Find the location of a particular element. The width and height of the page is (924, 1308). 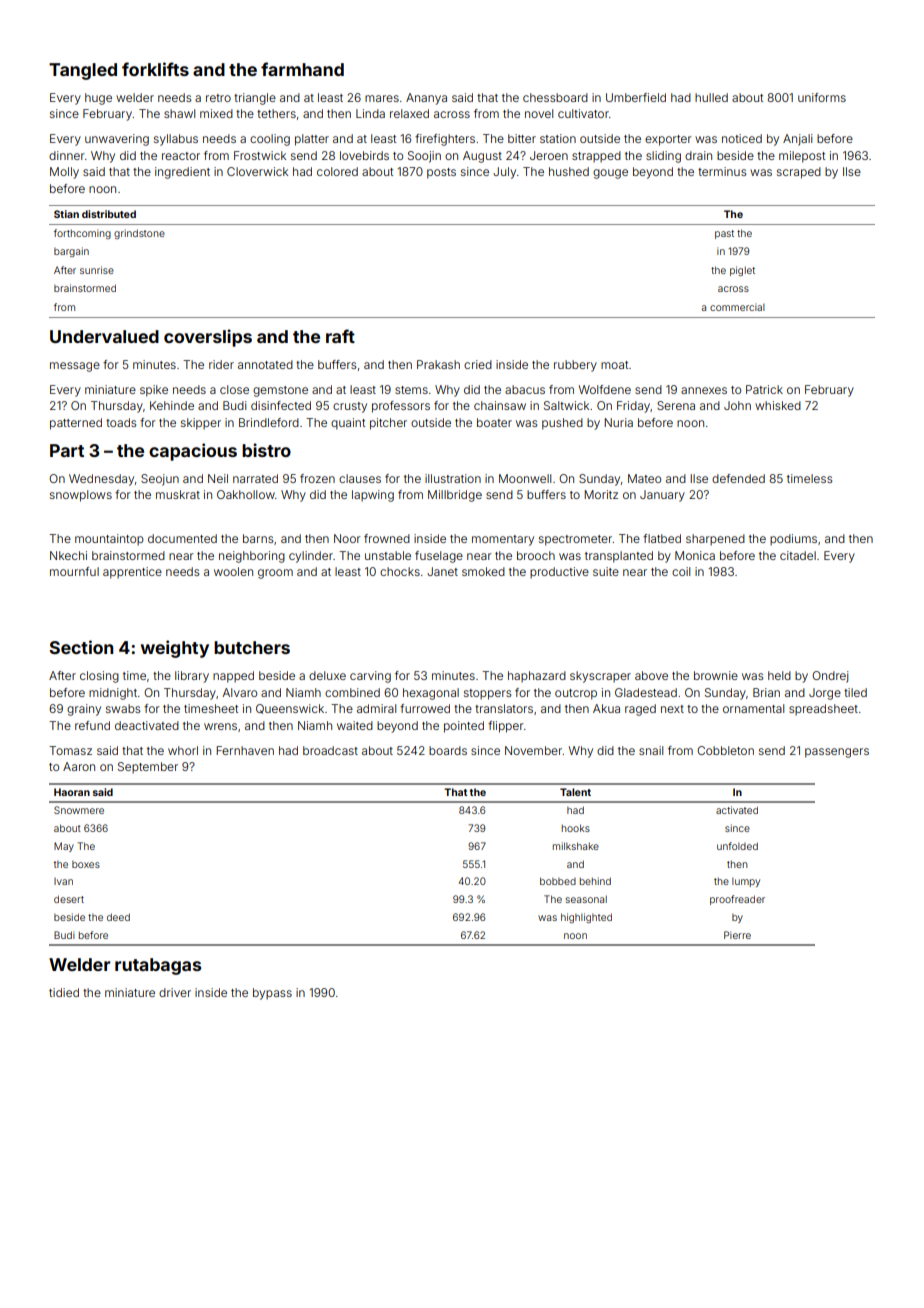

posts is located at coordinates (441, 173).
